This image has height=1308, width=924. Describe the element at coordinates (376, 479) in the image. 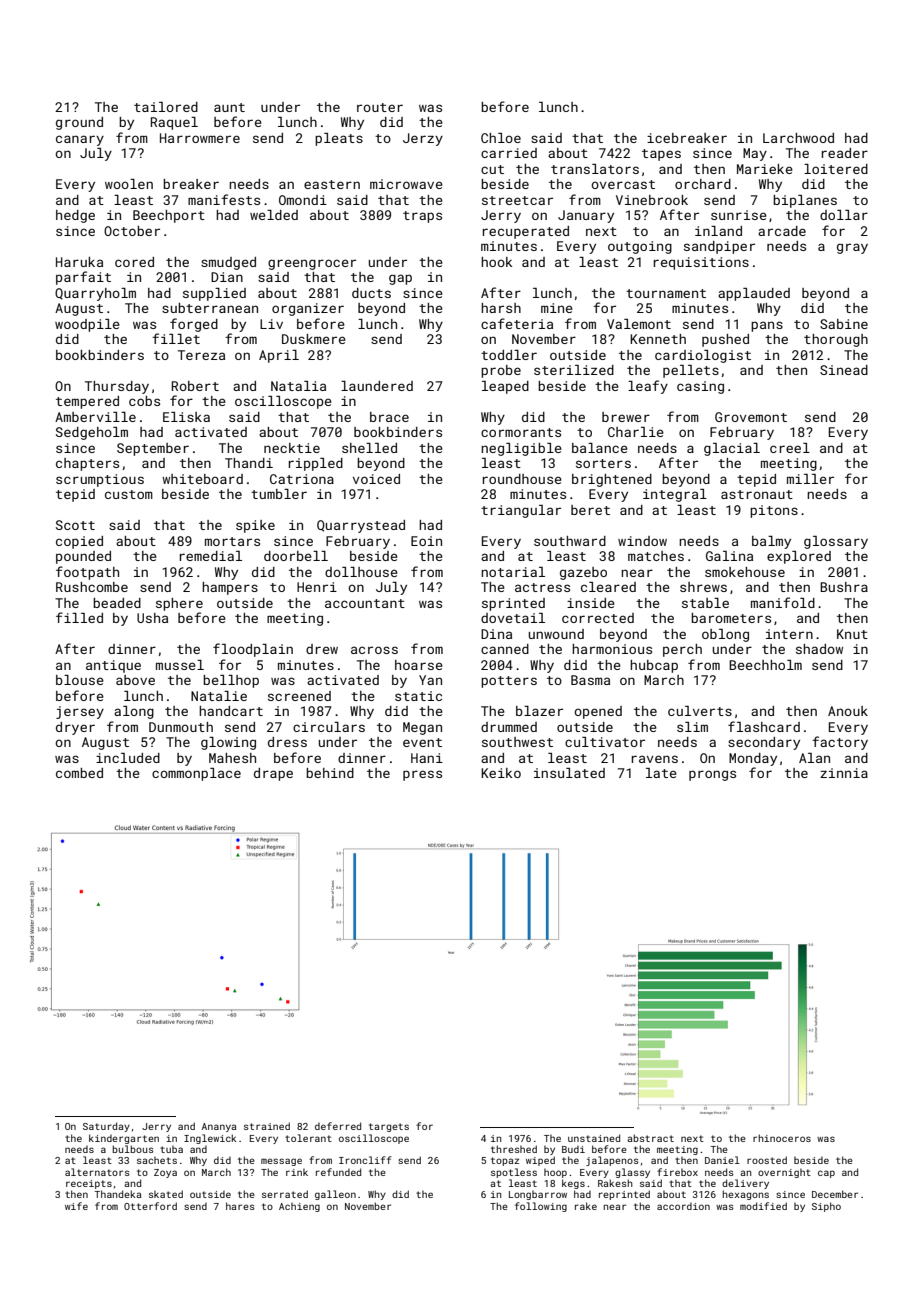

I see `voiced` at that location.
